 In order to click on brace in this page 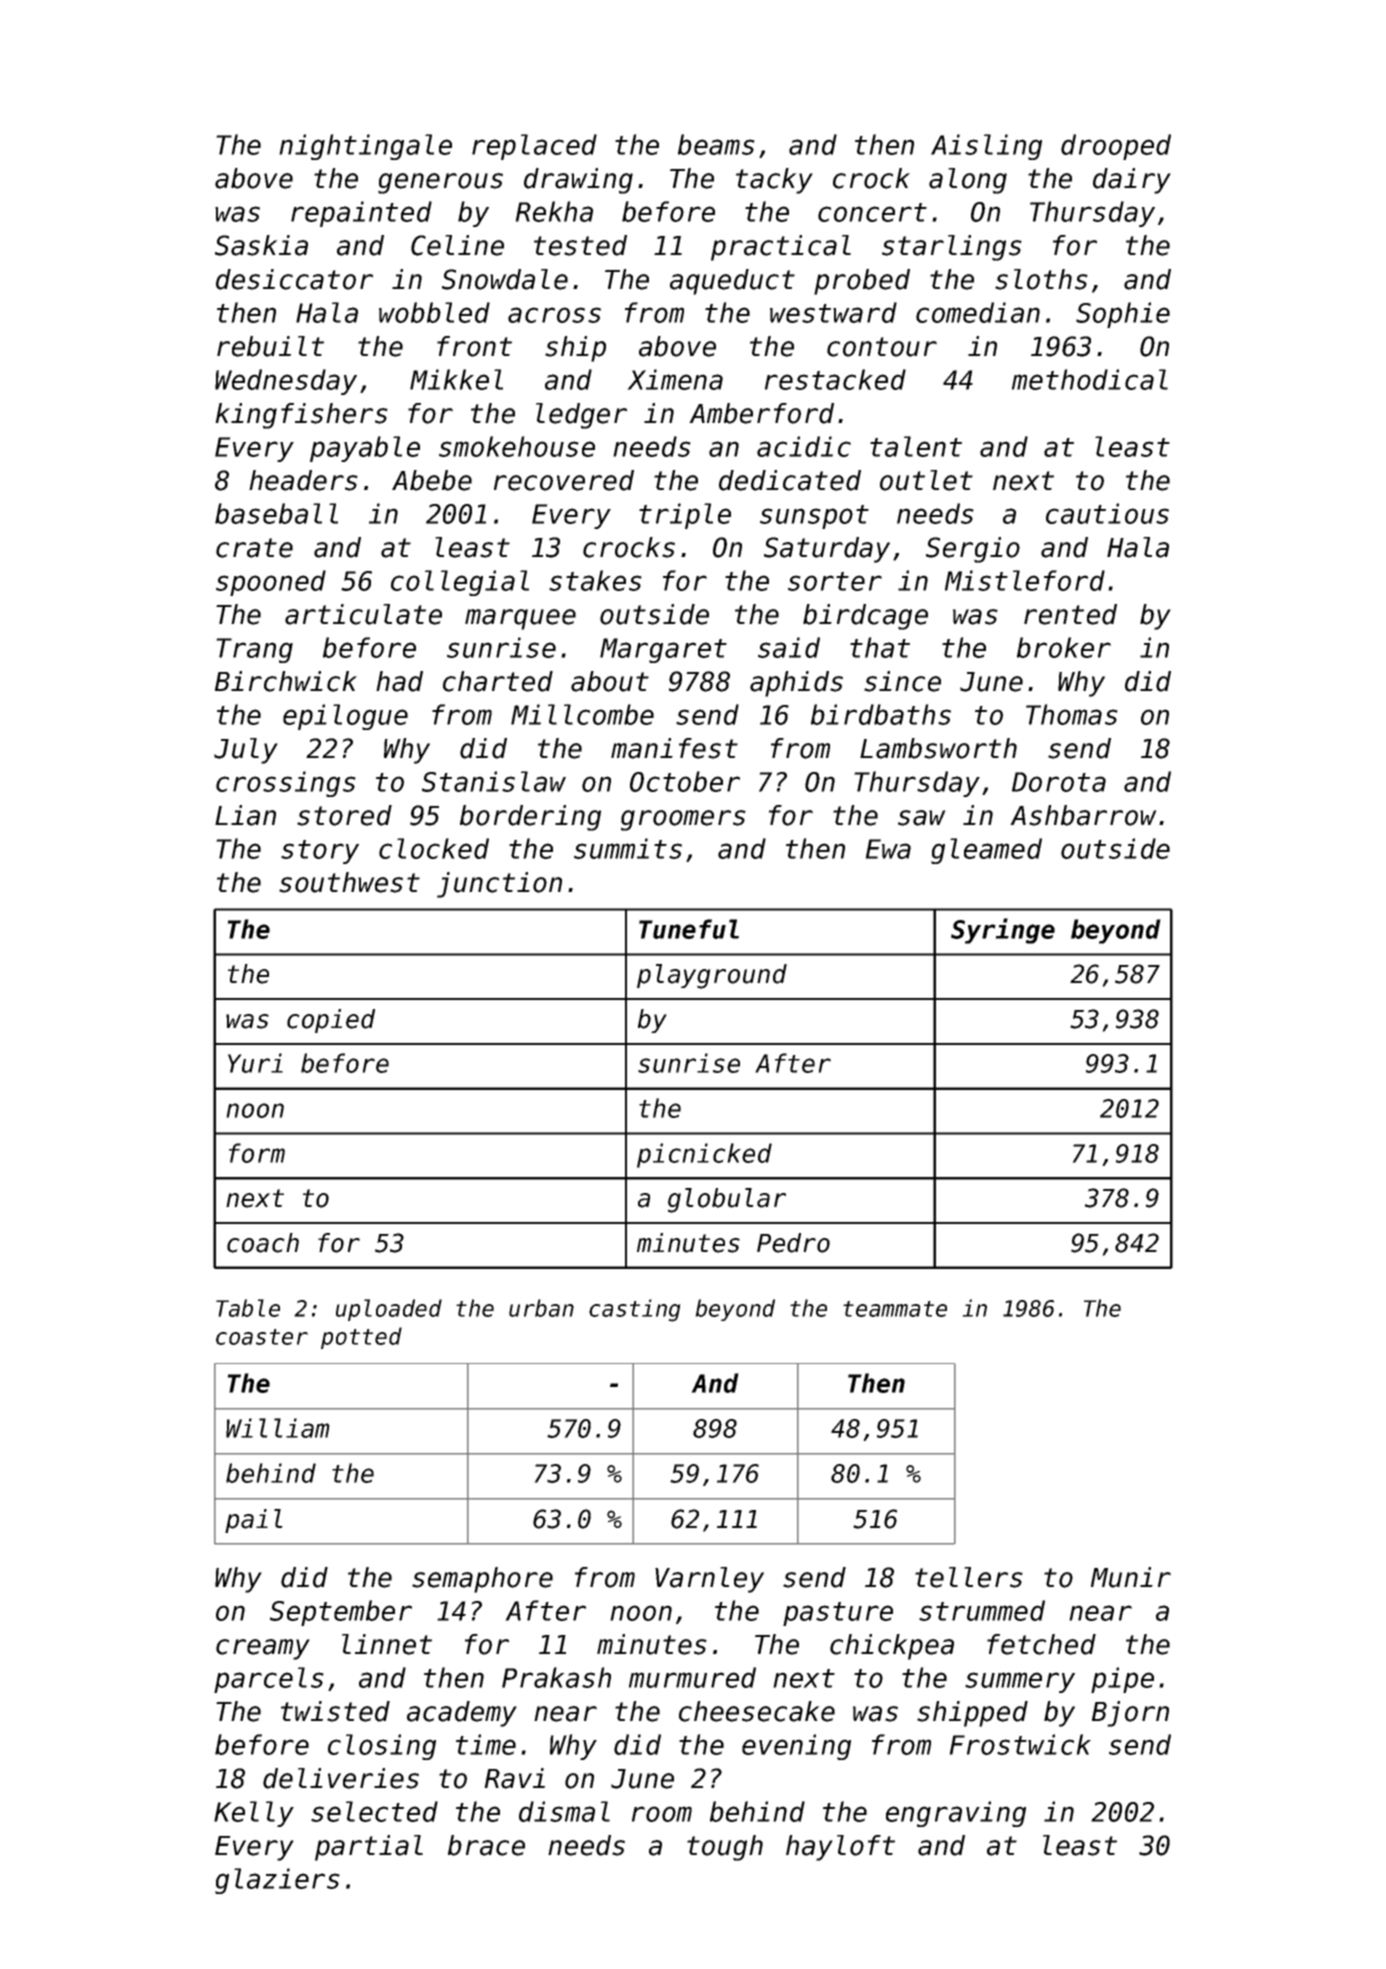, I will do `click(486, 1845)`.
